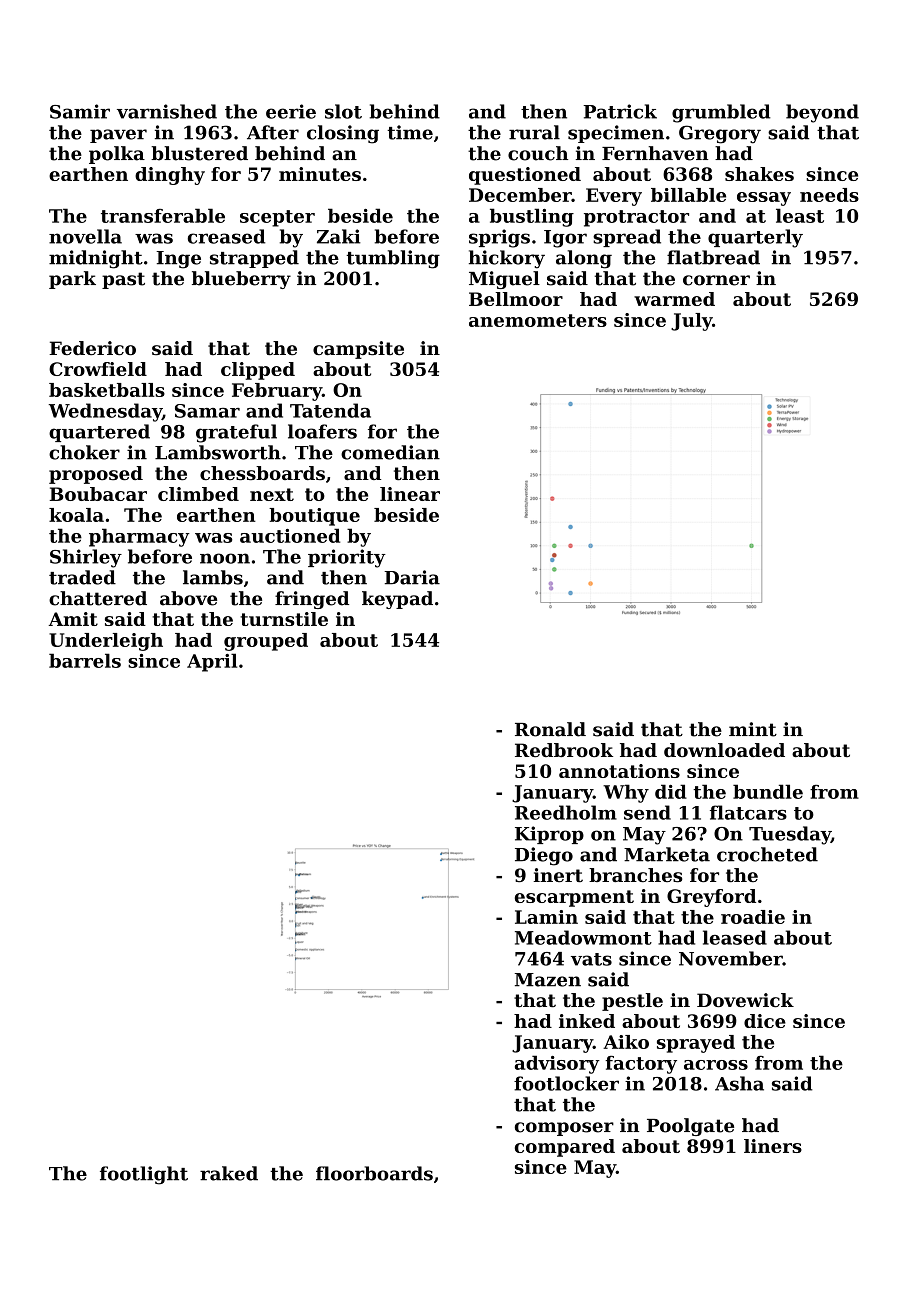 The image size is (908, 1316). I want to click on crocheted, so click(767, 854).
